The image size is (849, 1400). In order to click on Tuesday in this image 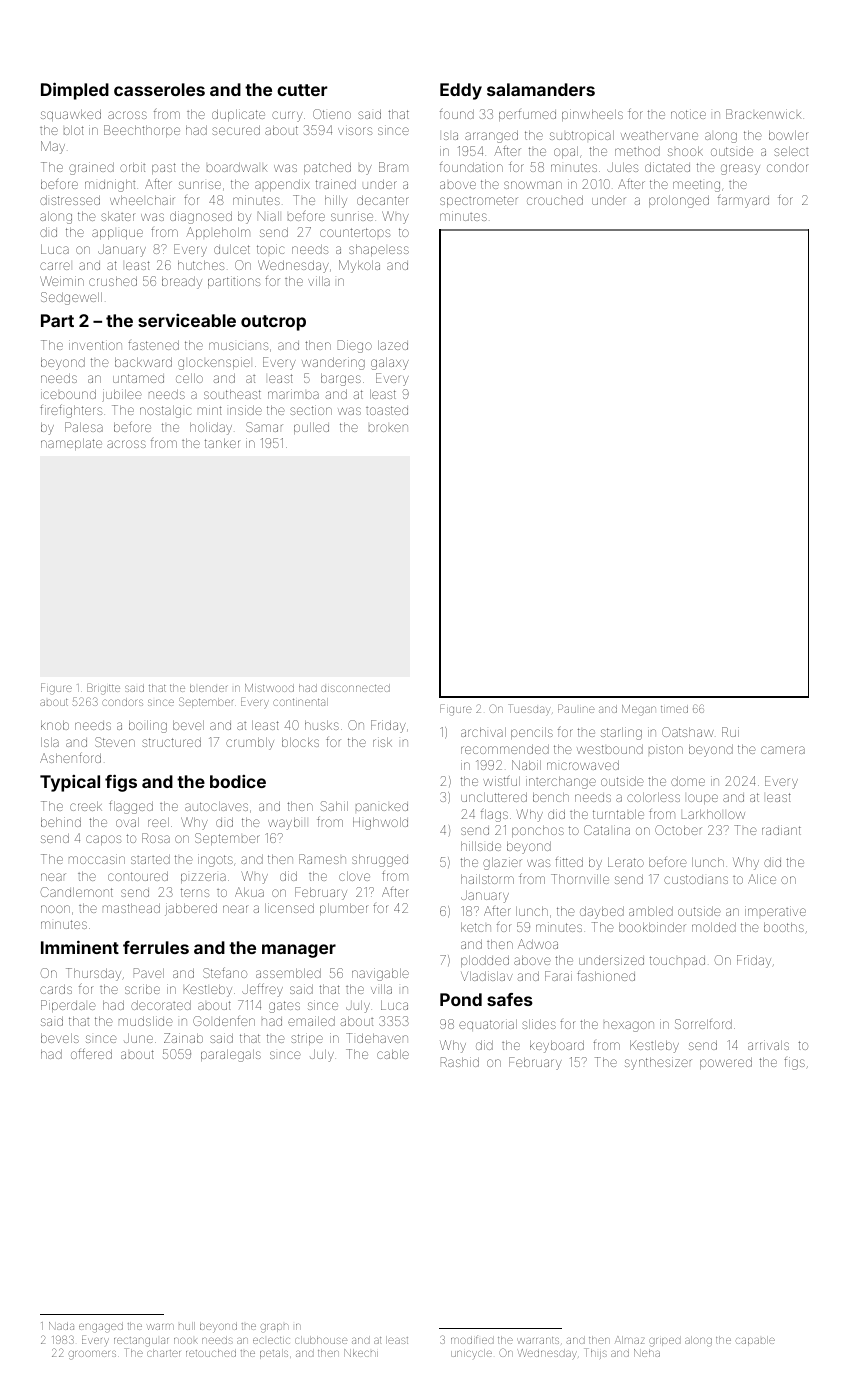, I will do `click(529, 710)`.
